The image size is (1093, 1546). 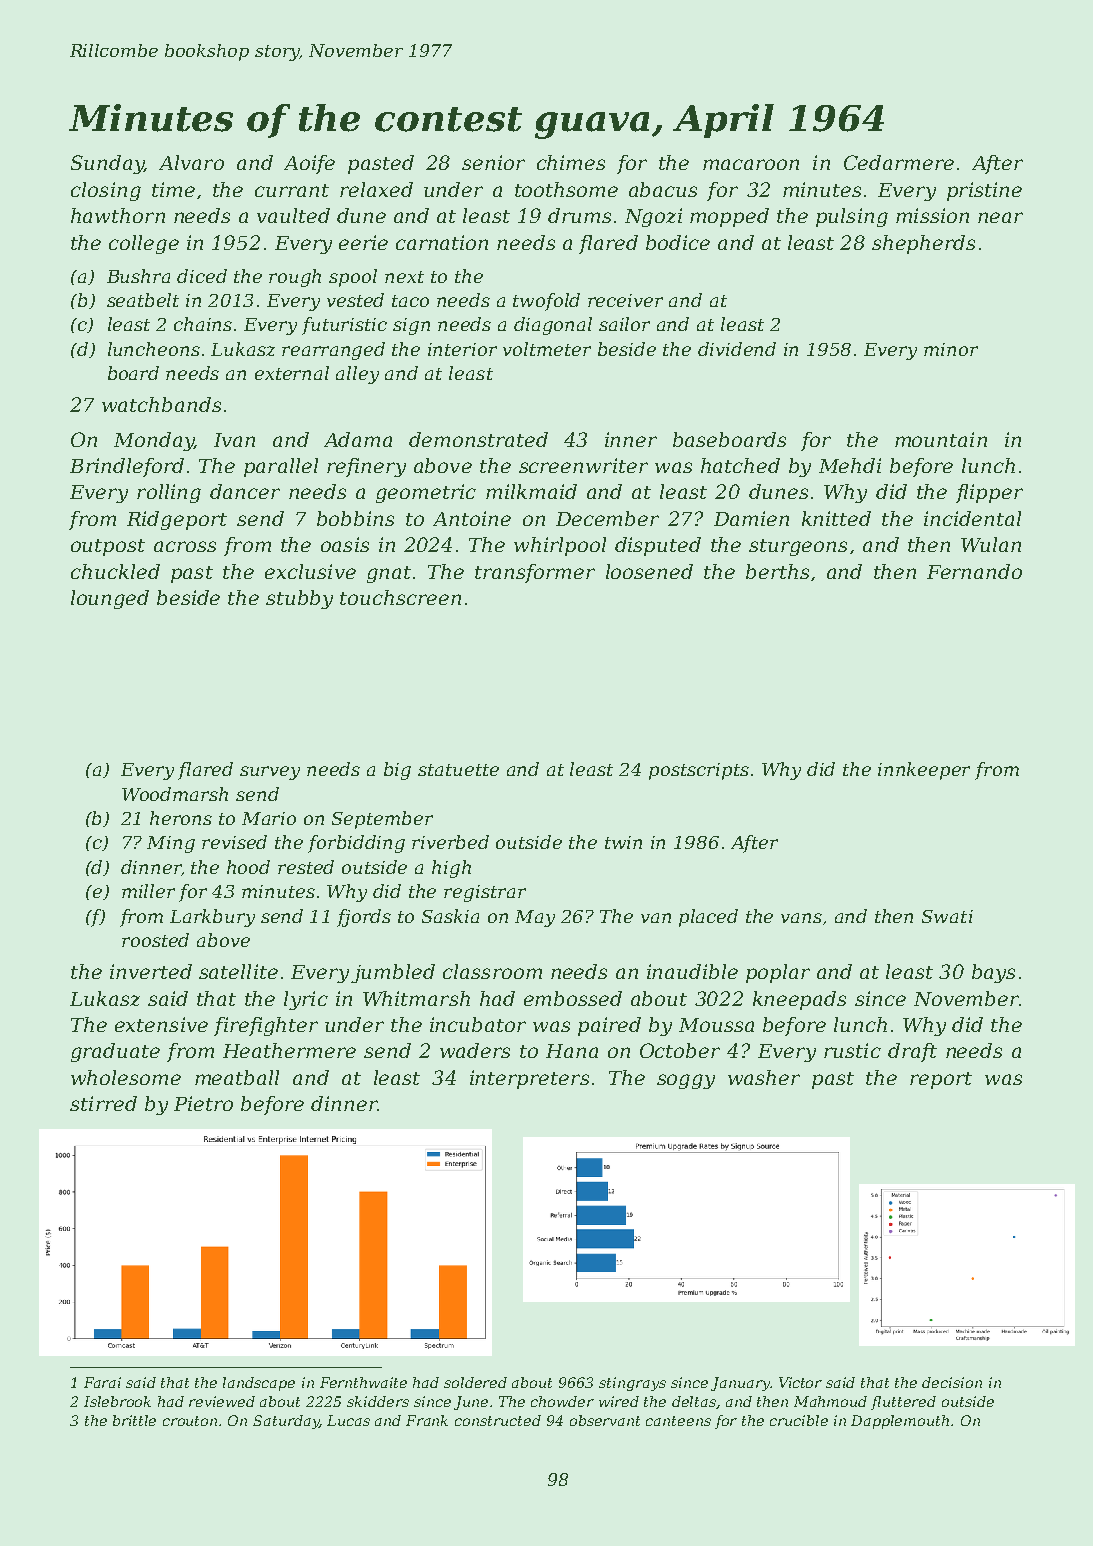 What do you see at coordinates (203, 1103) in the document?
I see `Pietro` at bounding box center [203, 1103].
